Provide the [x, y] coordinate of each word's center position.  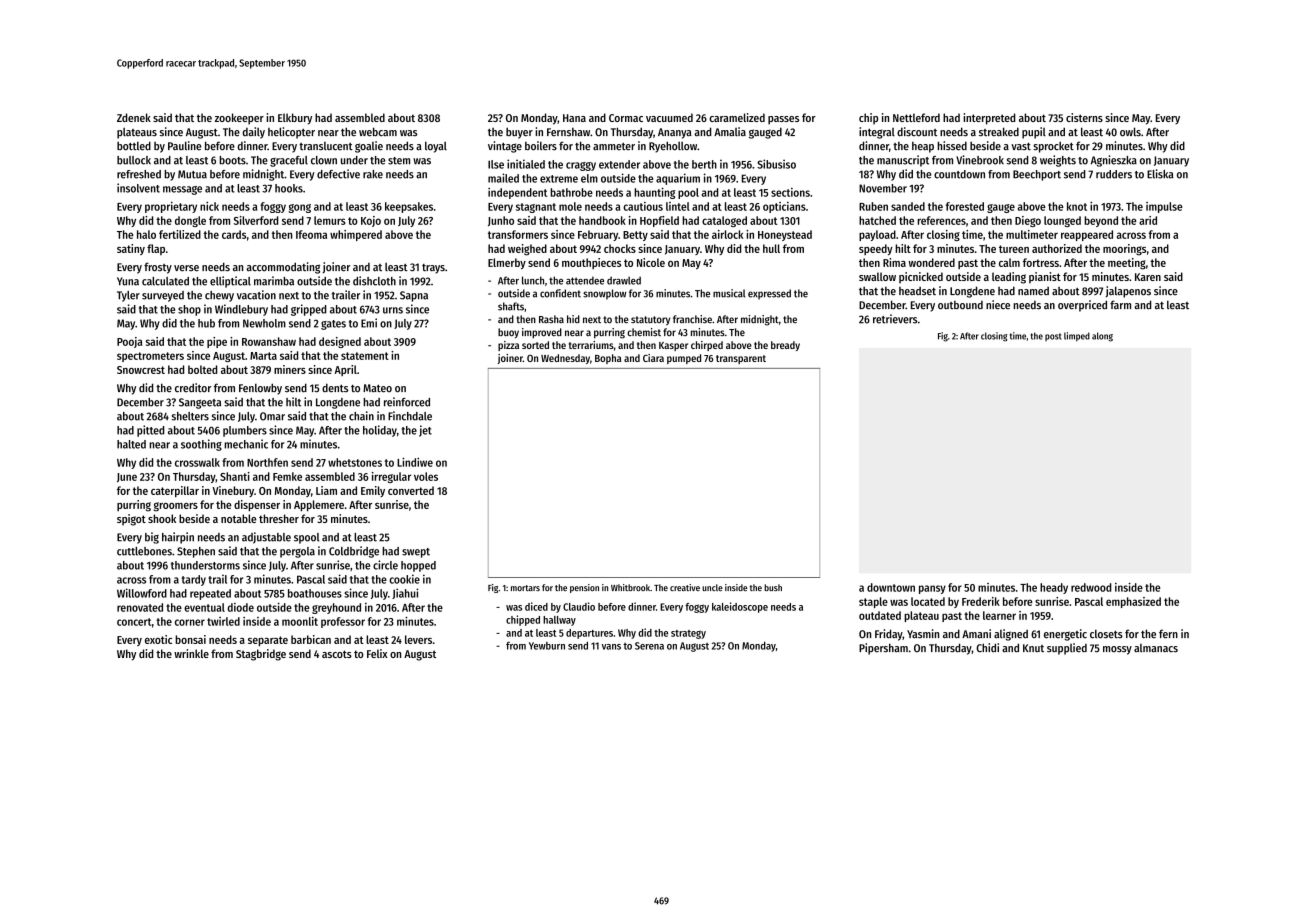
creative [685, 587]
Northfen [267, 462]
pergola [297, 552]
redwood [1091, 587]
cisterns [1084, 117]
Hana [574, 118]
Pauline [184, 146]
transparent [741, 359]
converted [411, 490]
